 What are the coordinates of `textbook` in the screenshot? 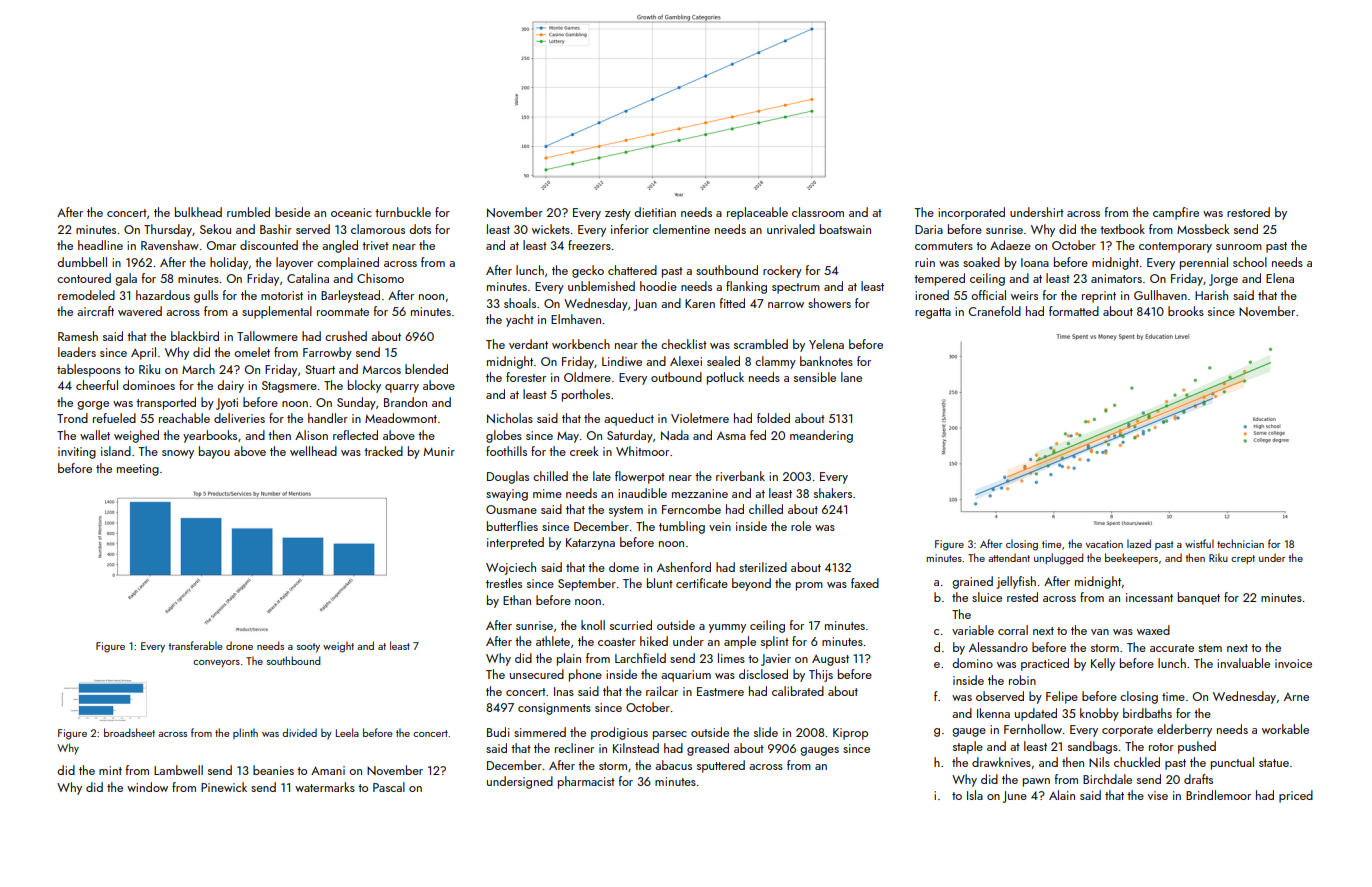 It's located at (1122, 229).
